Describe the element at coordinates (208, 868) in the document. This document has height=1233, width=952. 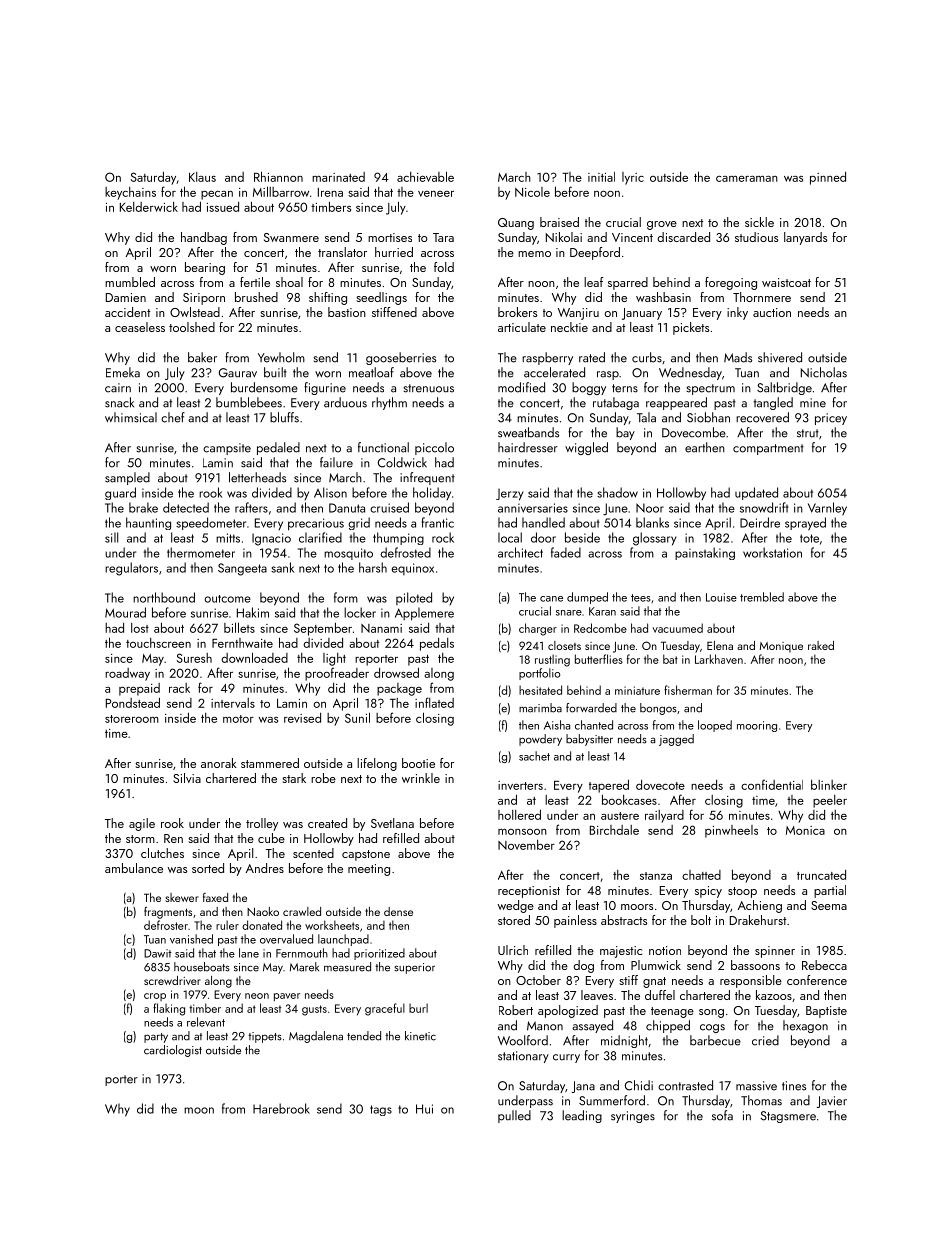
I see `sorted` at that location.
